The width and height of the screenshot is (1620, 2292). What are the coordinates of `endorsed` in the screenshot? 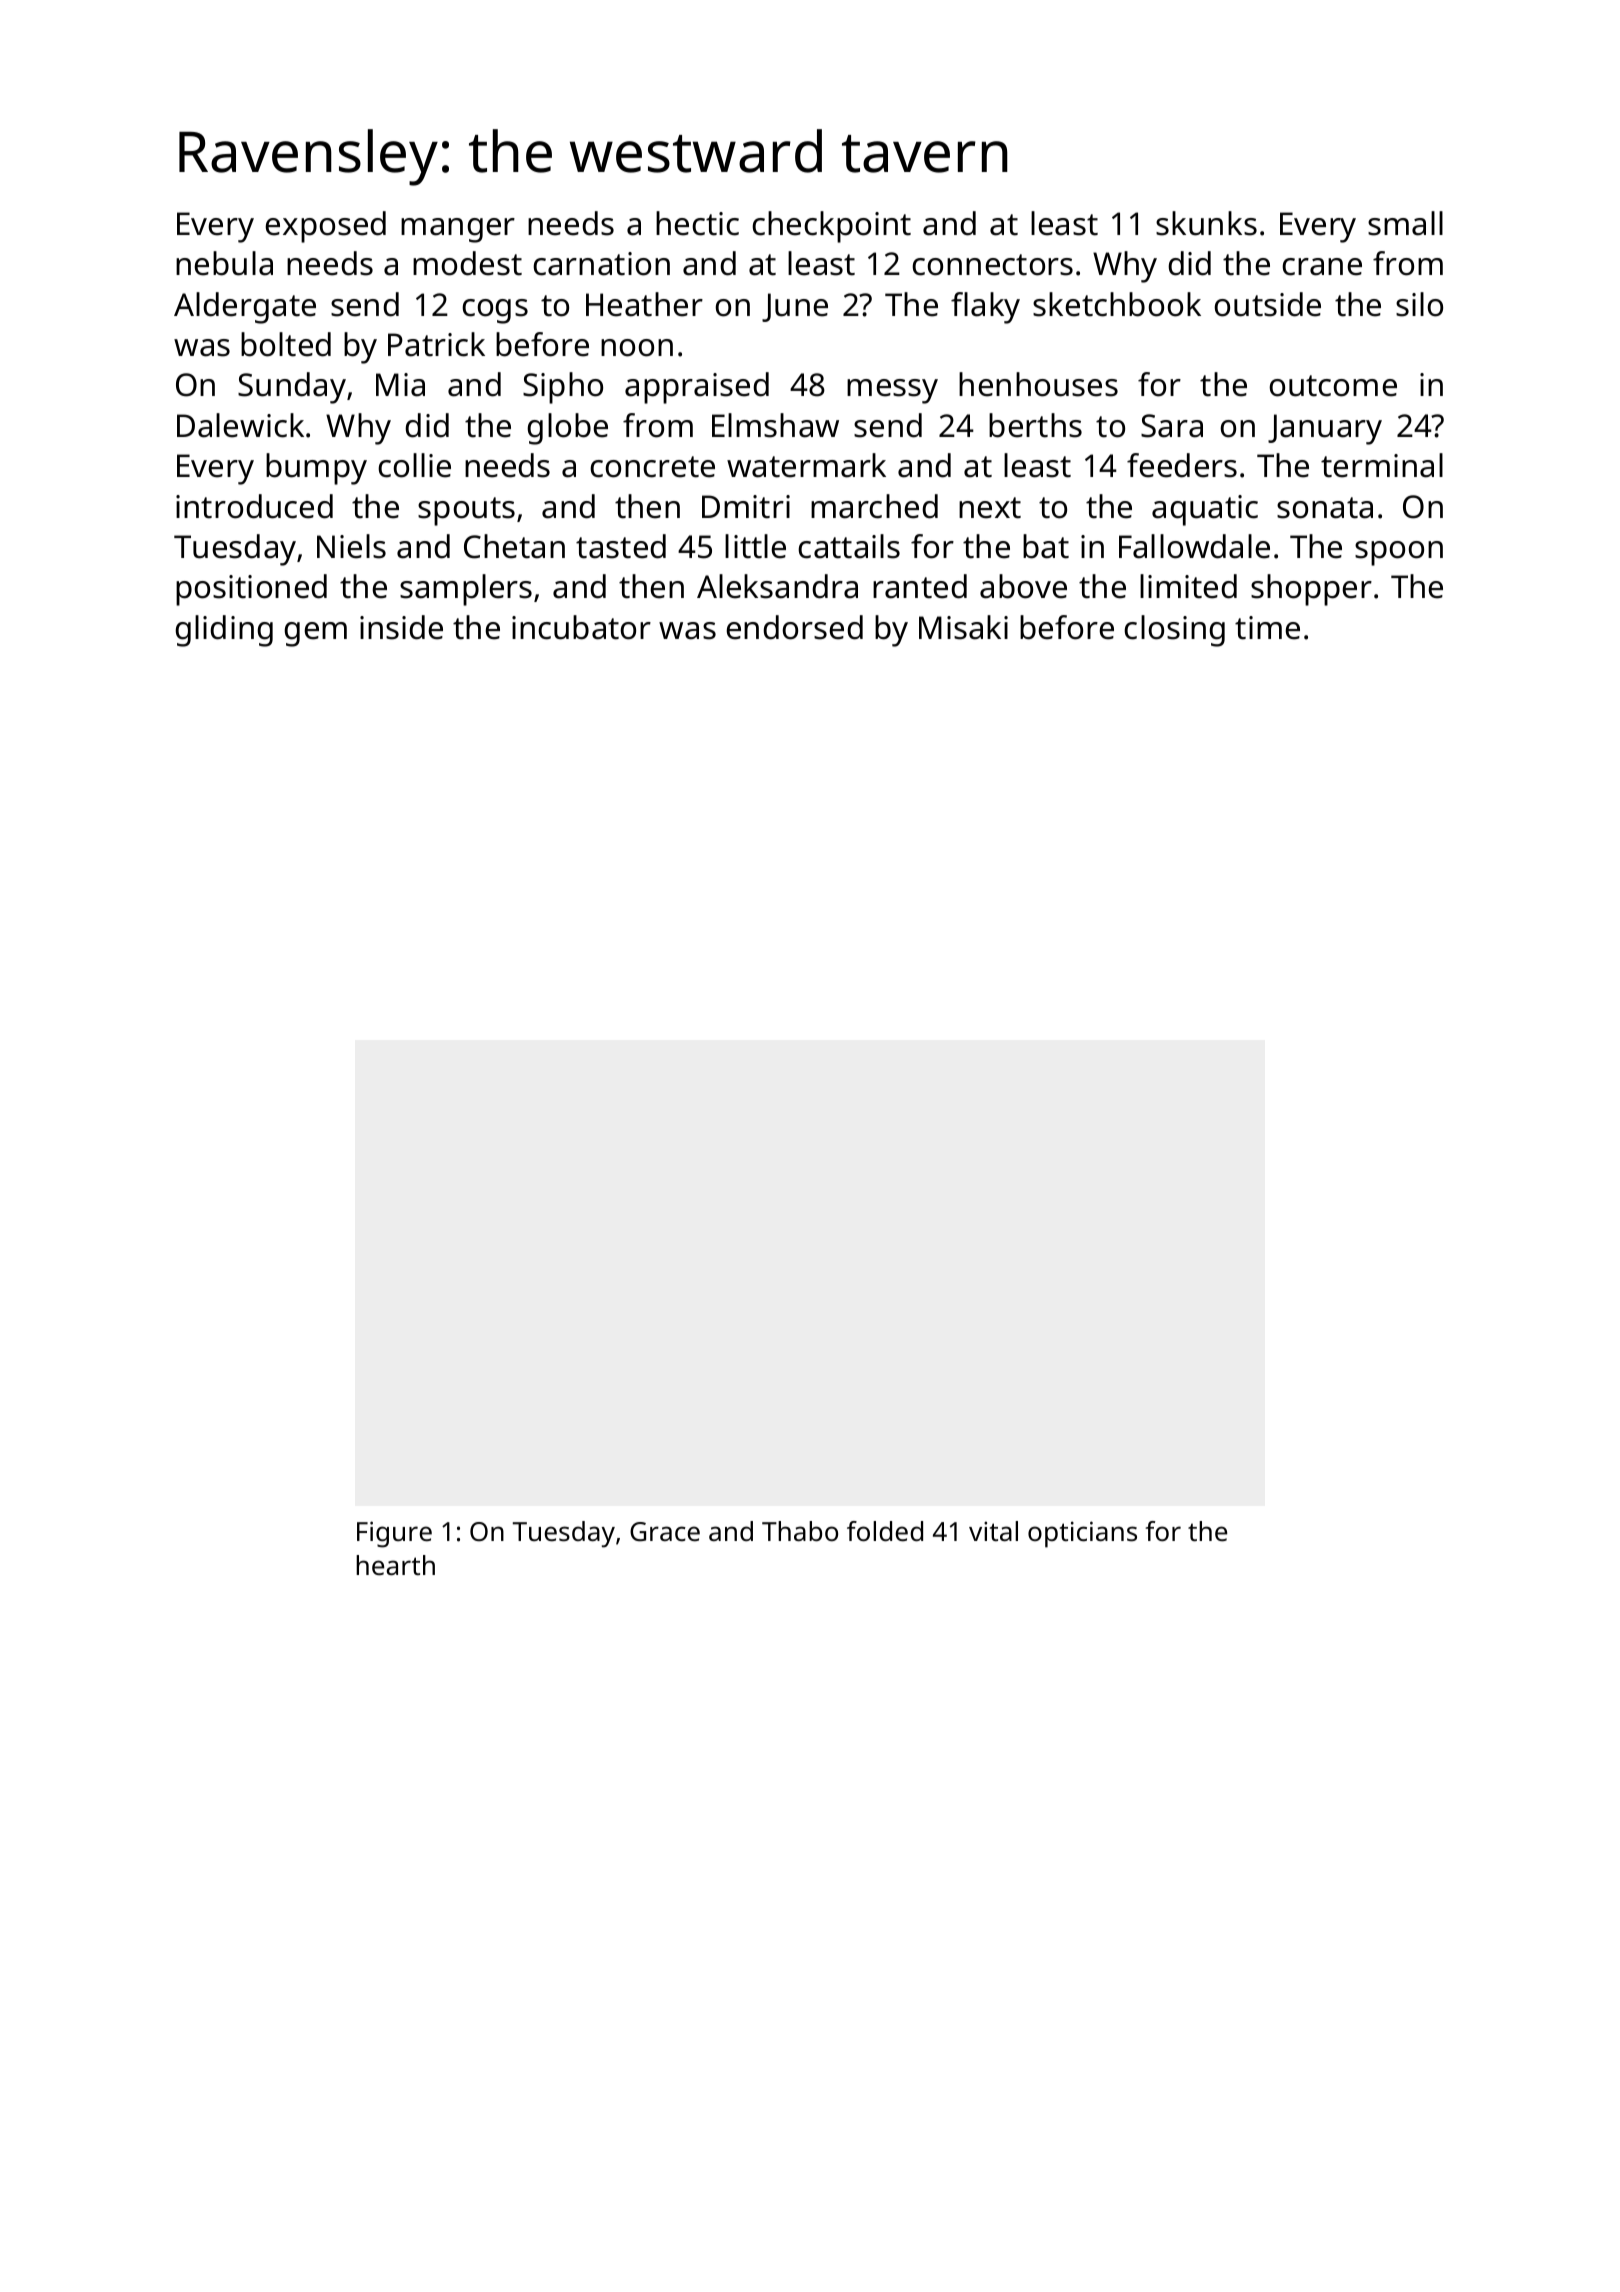 It's located at (794, 627).
